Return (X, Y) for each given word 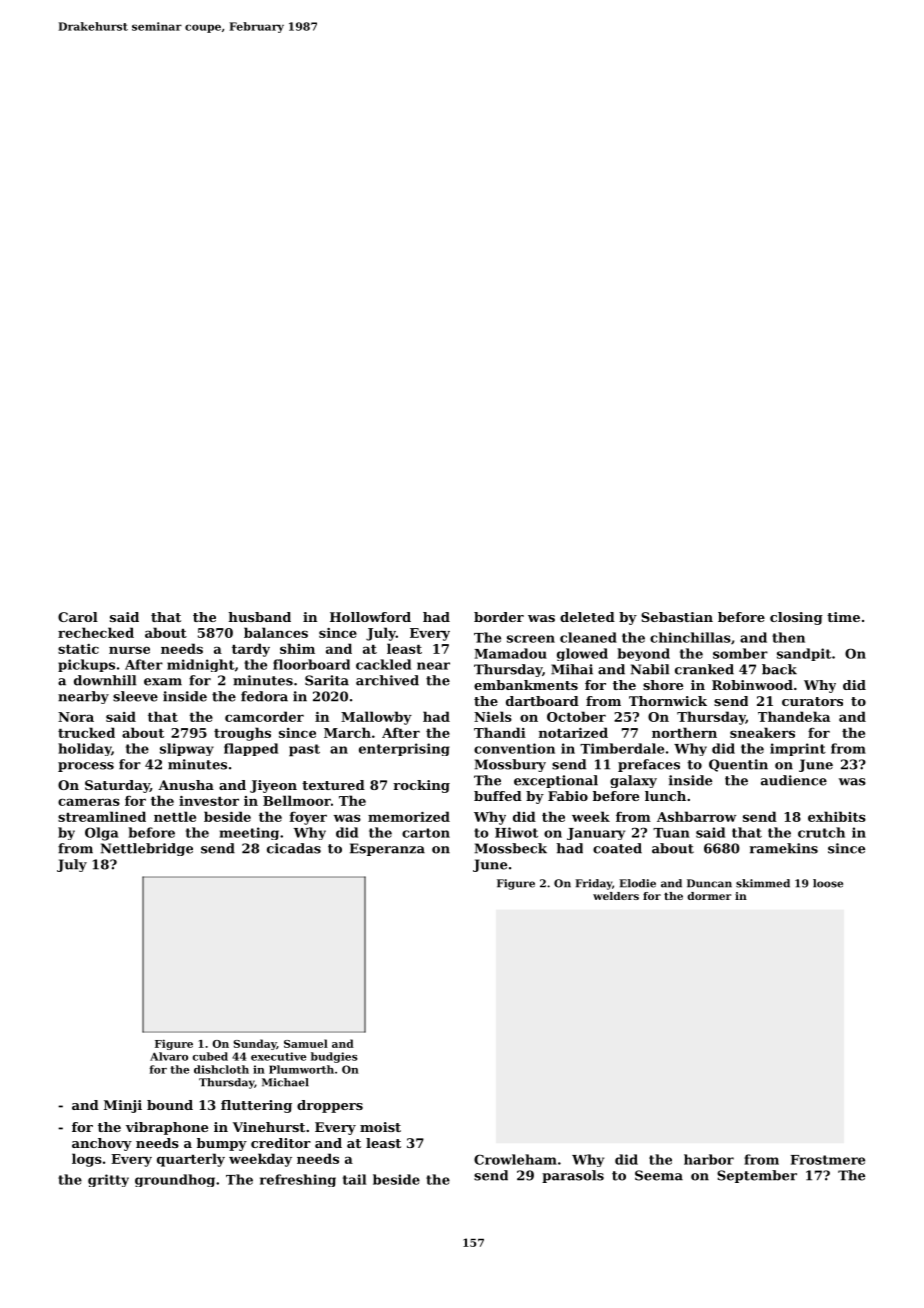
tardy (251, 650)
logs (87, 1160)
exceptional (556, 781)
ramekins (784, 848)
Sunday (255, 1044)
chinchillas (690, 637)
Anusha (186, 785)
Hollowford (370, 617)
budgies (334, 1057)
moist (380, 1127)
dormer (709, 896)
